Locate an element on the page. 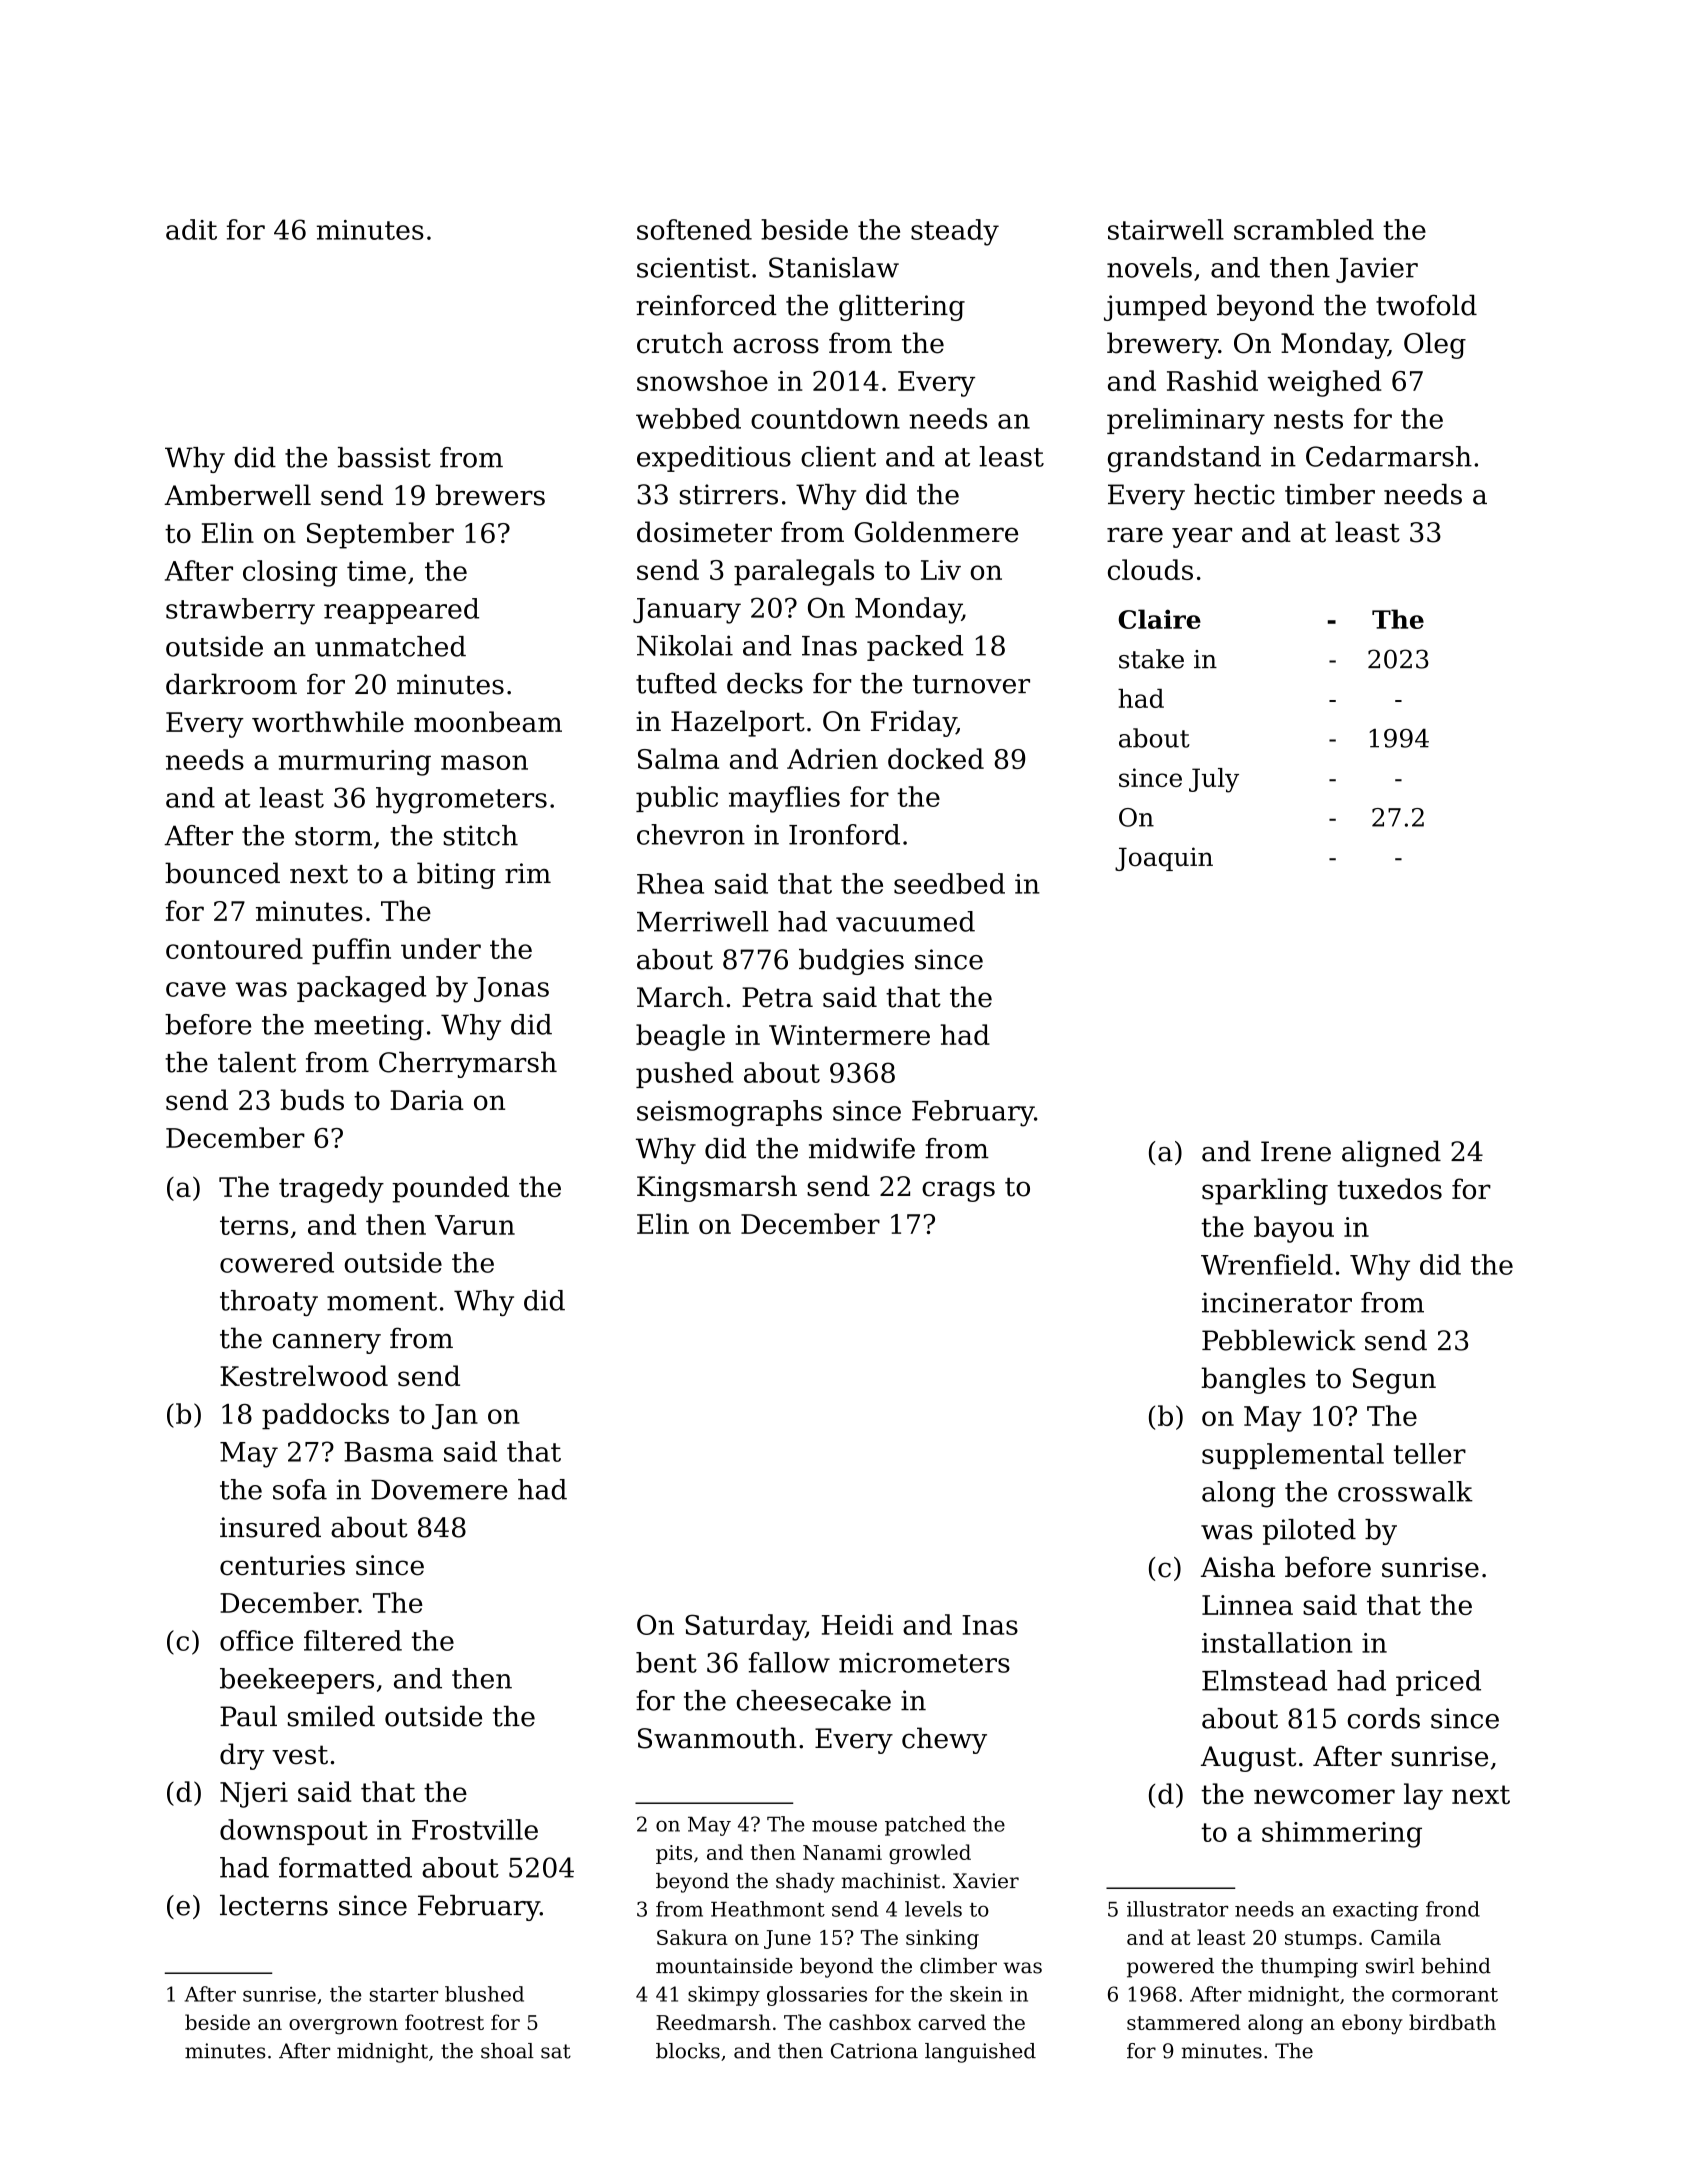 Image resolution: width=1683 pixels, height=2178 pixels. softened is located at coordinates (694, 229).
